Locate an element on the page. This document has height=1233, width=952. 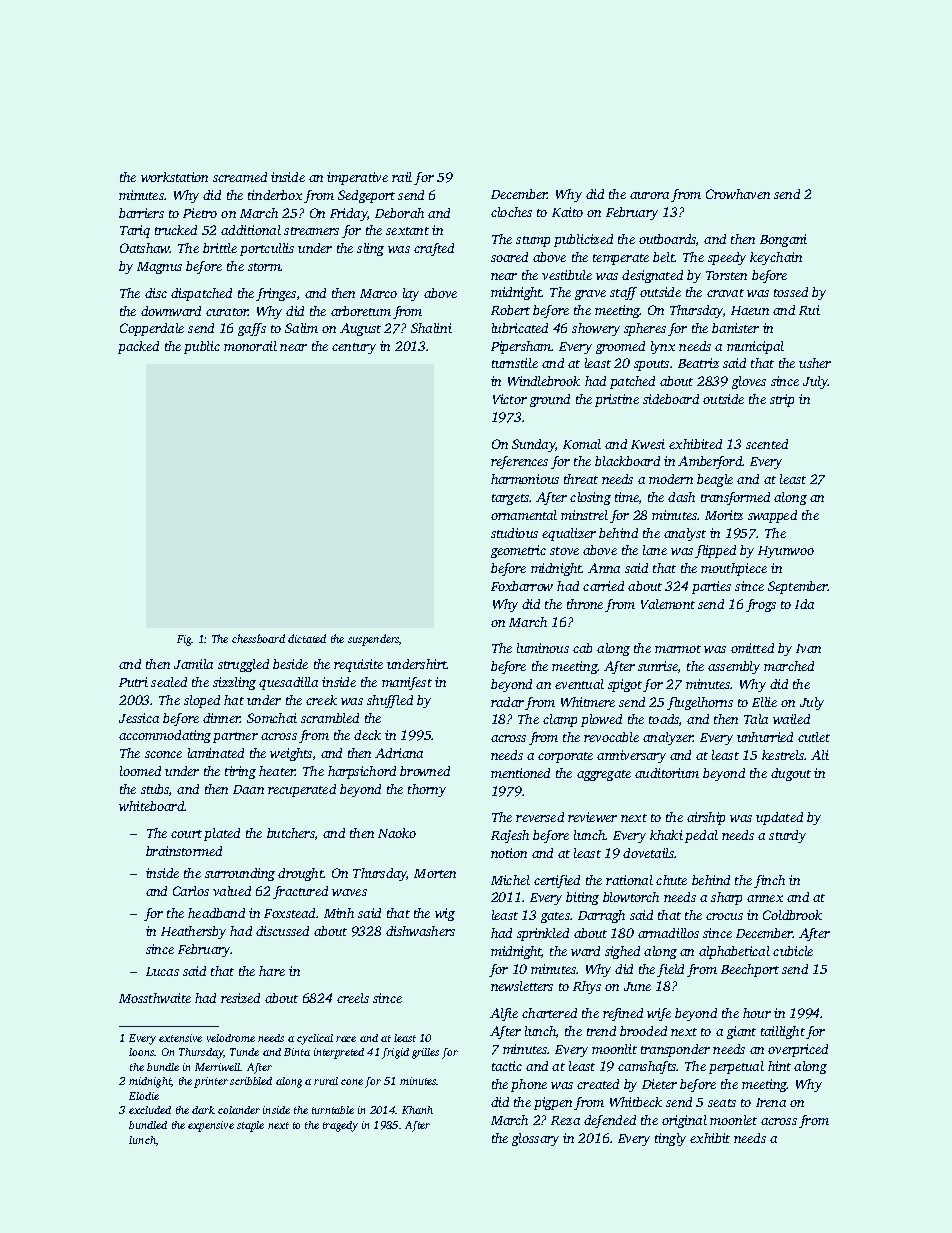
century is located at coordinates (354, 348).
